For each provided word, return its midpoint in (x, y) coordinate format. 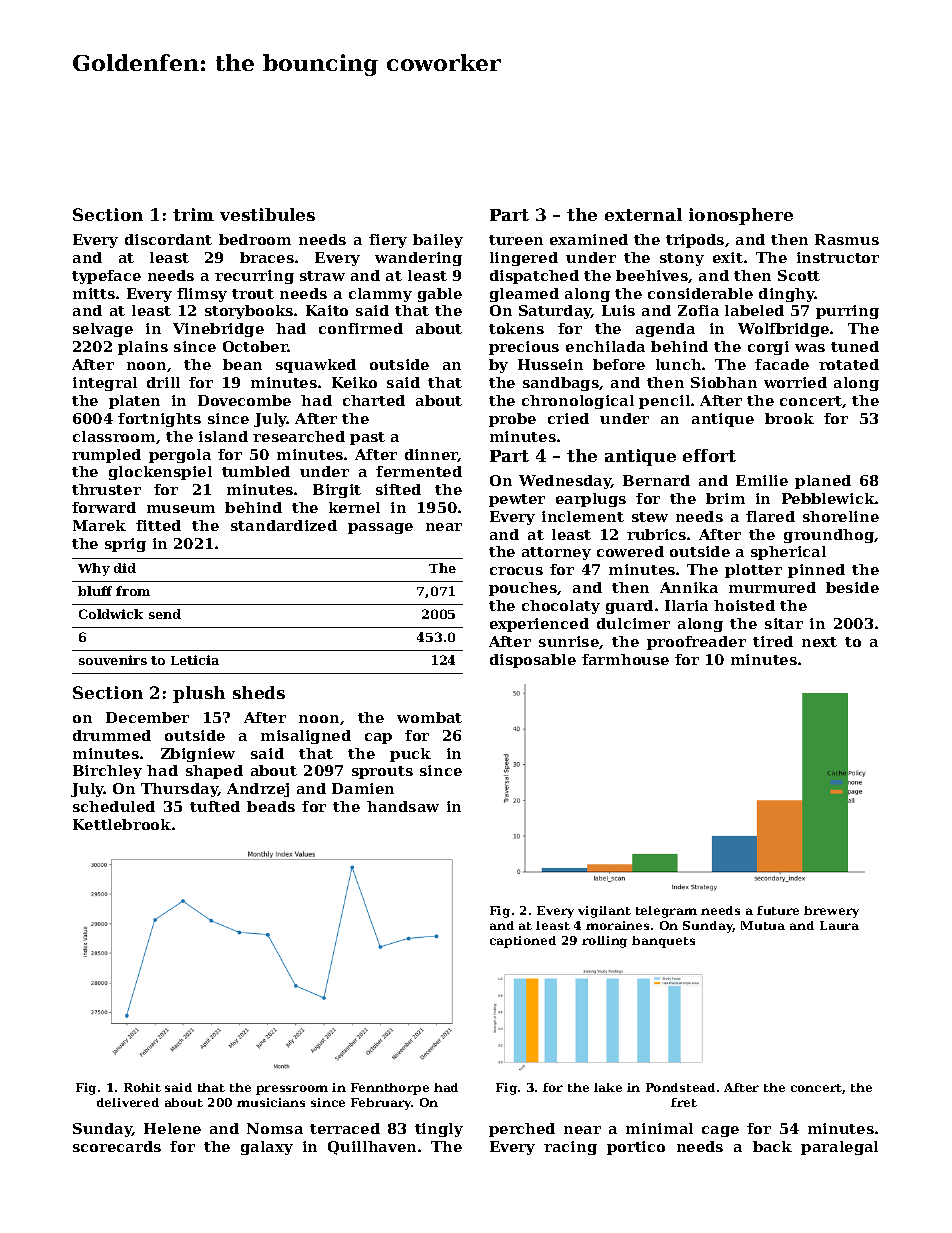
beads (271, 806)
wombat (429, 717)
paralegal (839, 1148)
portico (636, 1148)
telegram (666, 912)
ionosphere (741, 216)
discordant (168, 239)
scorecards (117, 1146)
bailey (438, 241)
